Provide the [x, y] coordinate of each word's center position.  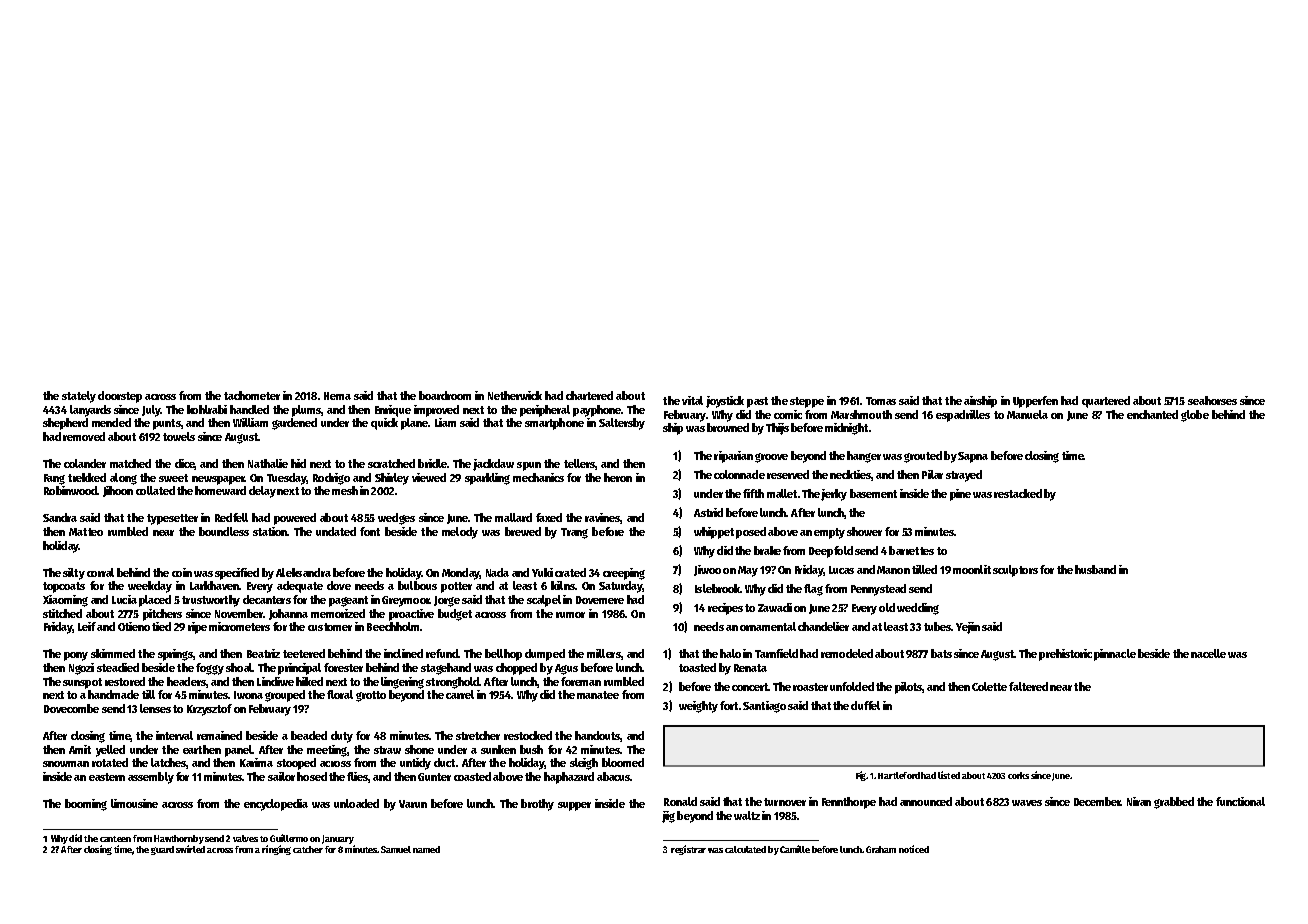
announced [926, 801]
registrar [688, 850]
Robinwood [70, 490]
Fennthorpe [849, 803]
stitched [62, 613]
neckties [851, 475]
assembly [151, 778]
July [151, 411]
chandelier [823, 626]
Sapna [973, 457]
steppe [807, 402]
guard [162, 850]
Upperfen [1035, 402]
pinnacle [1115, 655]
